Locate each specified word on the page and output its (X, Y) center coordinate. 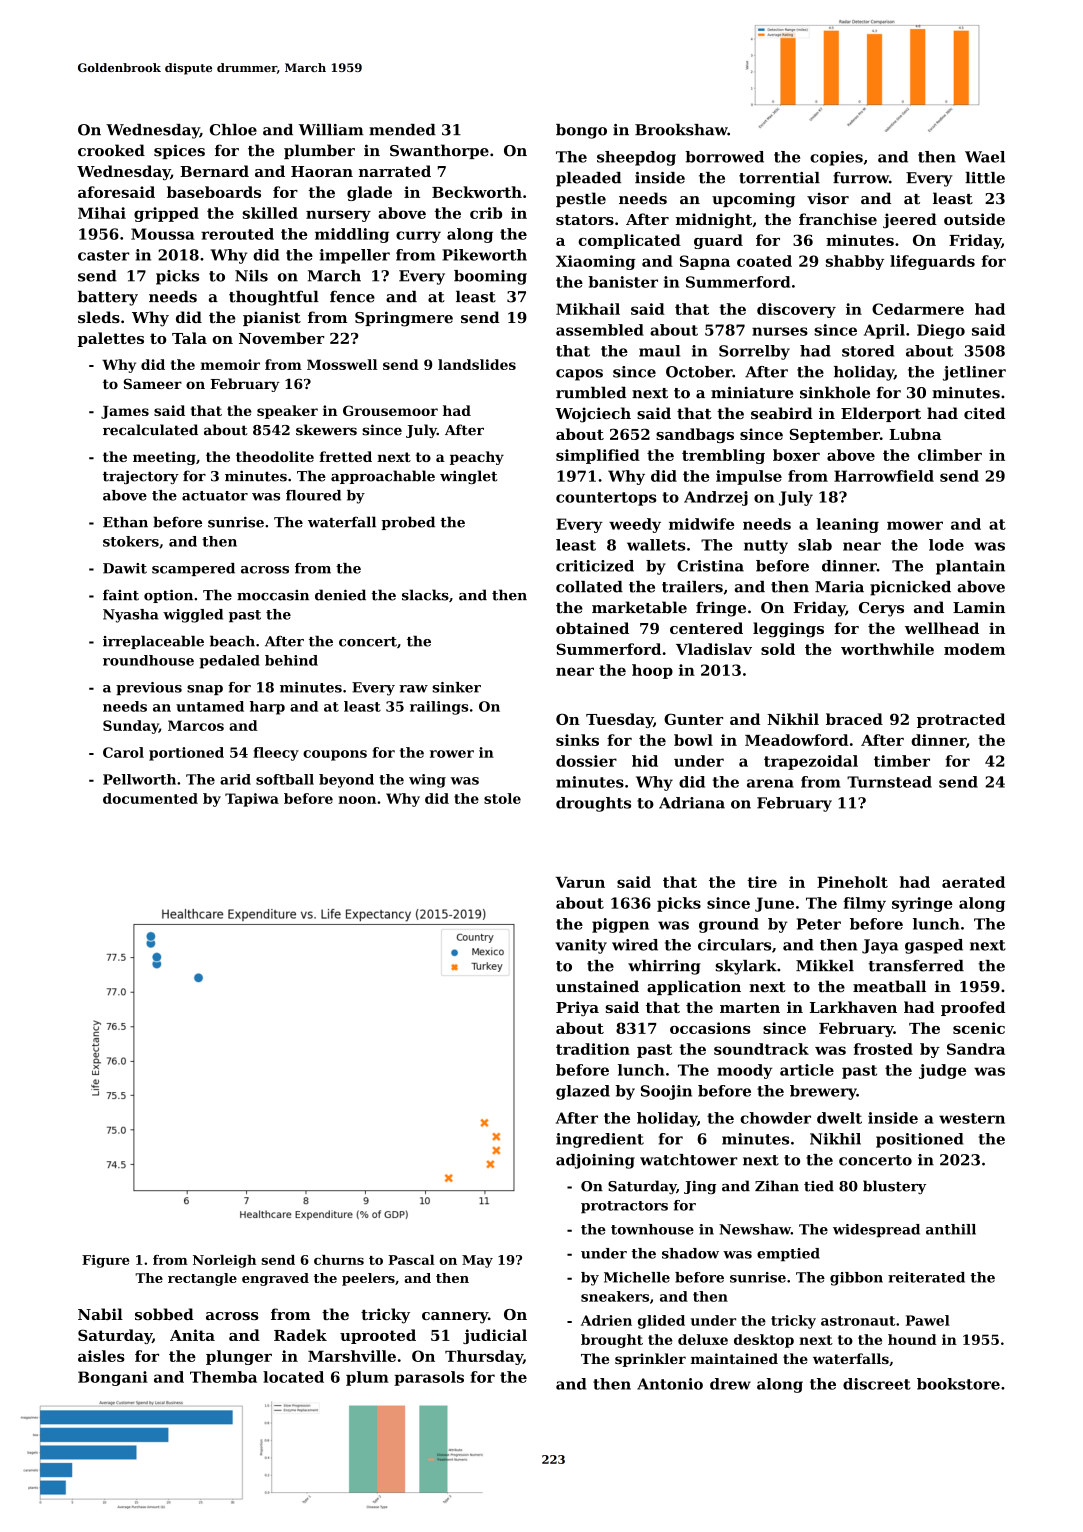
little (985, 178)
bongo (581, 131)
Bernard (214, 171)
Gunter (693, 719)
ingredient (600, 1140)
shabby (855, 262)
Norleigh (224, 1261)
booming (490, 277)
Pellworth (139, 779)
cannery (455, 1318)
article (807, 1070)
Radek (300, 1335)
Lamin (979, 607)
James (125, 412)
